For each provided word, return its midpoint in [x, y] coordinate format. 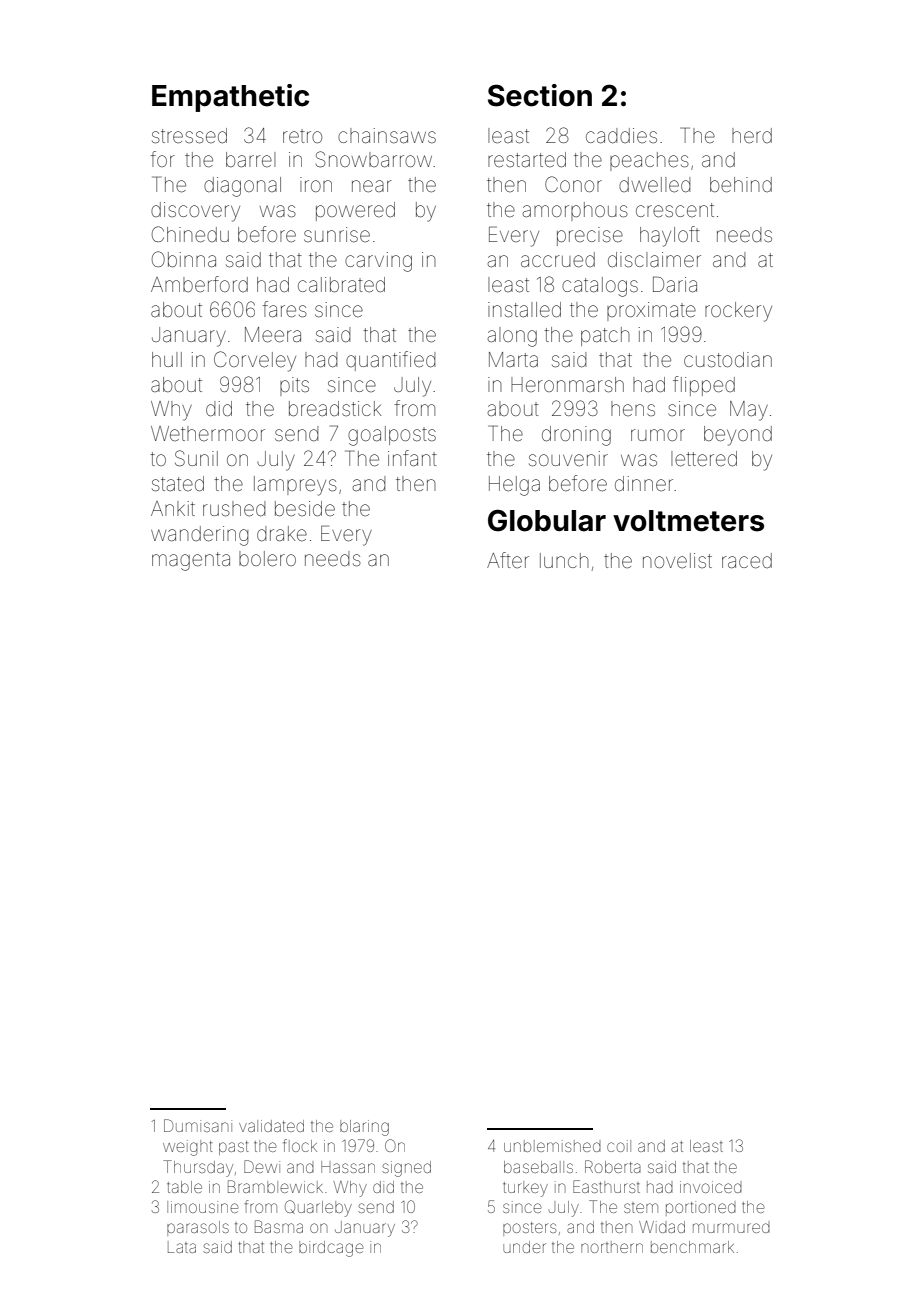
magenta [191, 561]
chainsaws [387, 135]
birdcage [331, 1249]
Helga [514, 486]
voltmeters [688, 521]
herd [752, 135]
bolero [267, 559]
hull [167, 359]
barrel [250, 159]
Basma [279, 1226]
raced [747, 561]
